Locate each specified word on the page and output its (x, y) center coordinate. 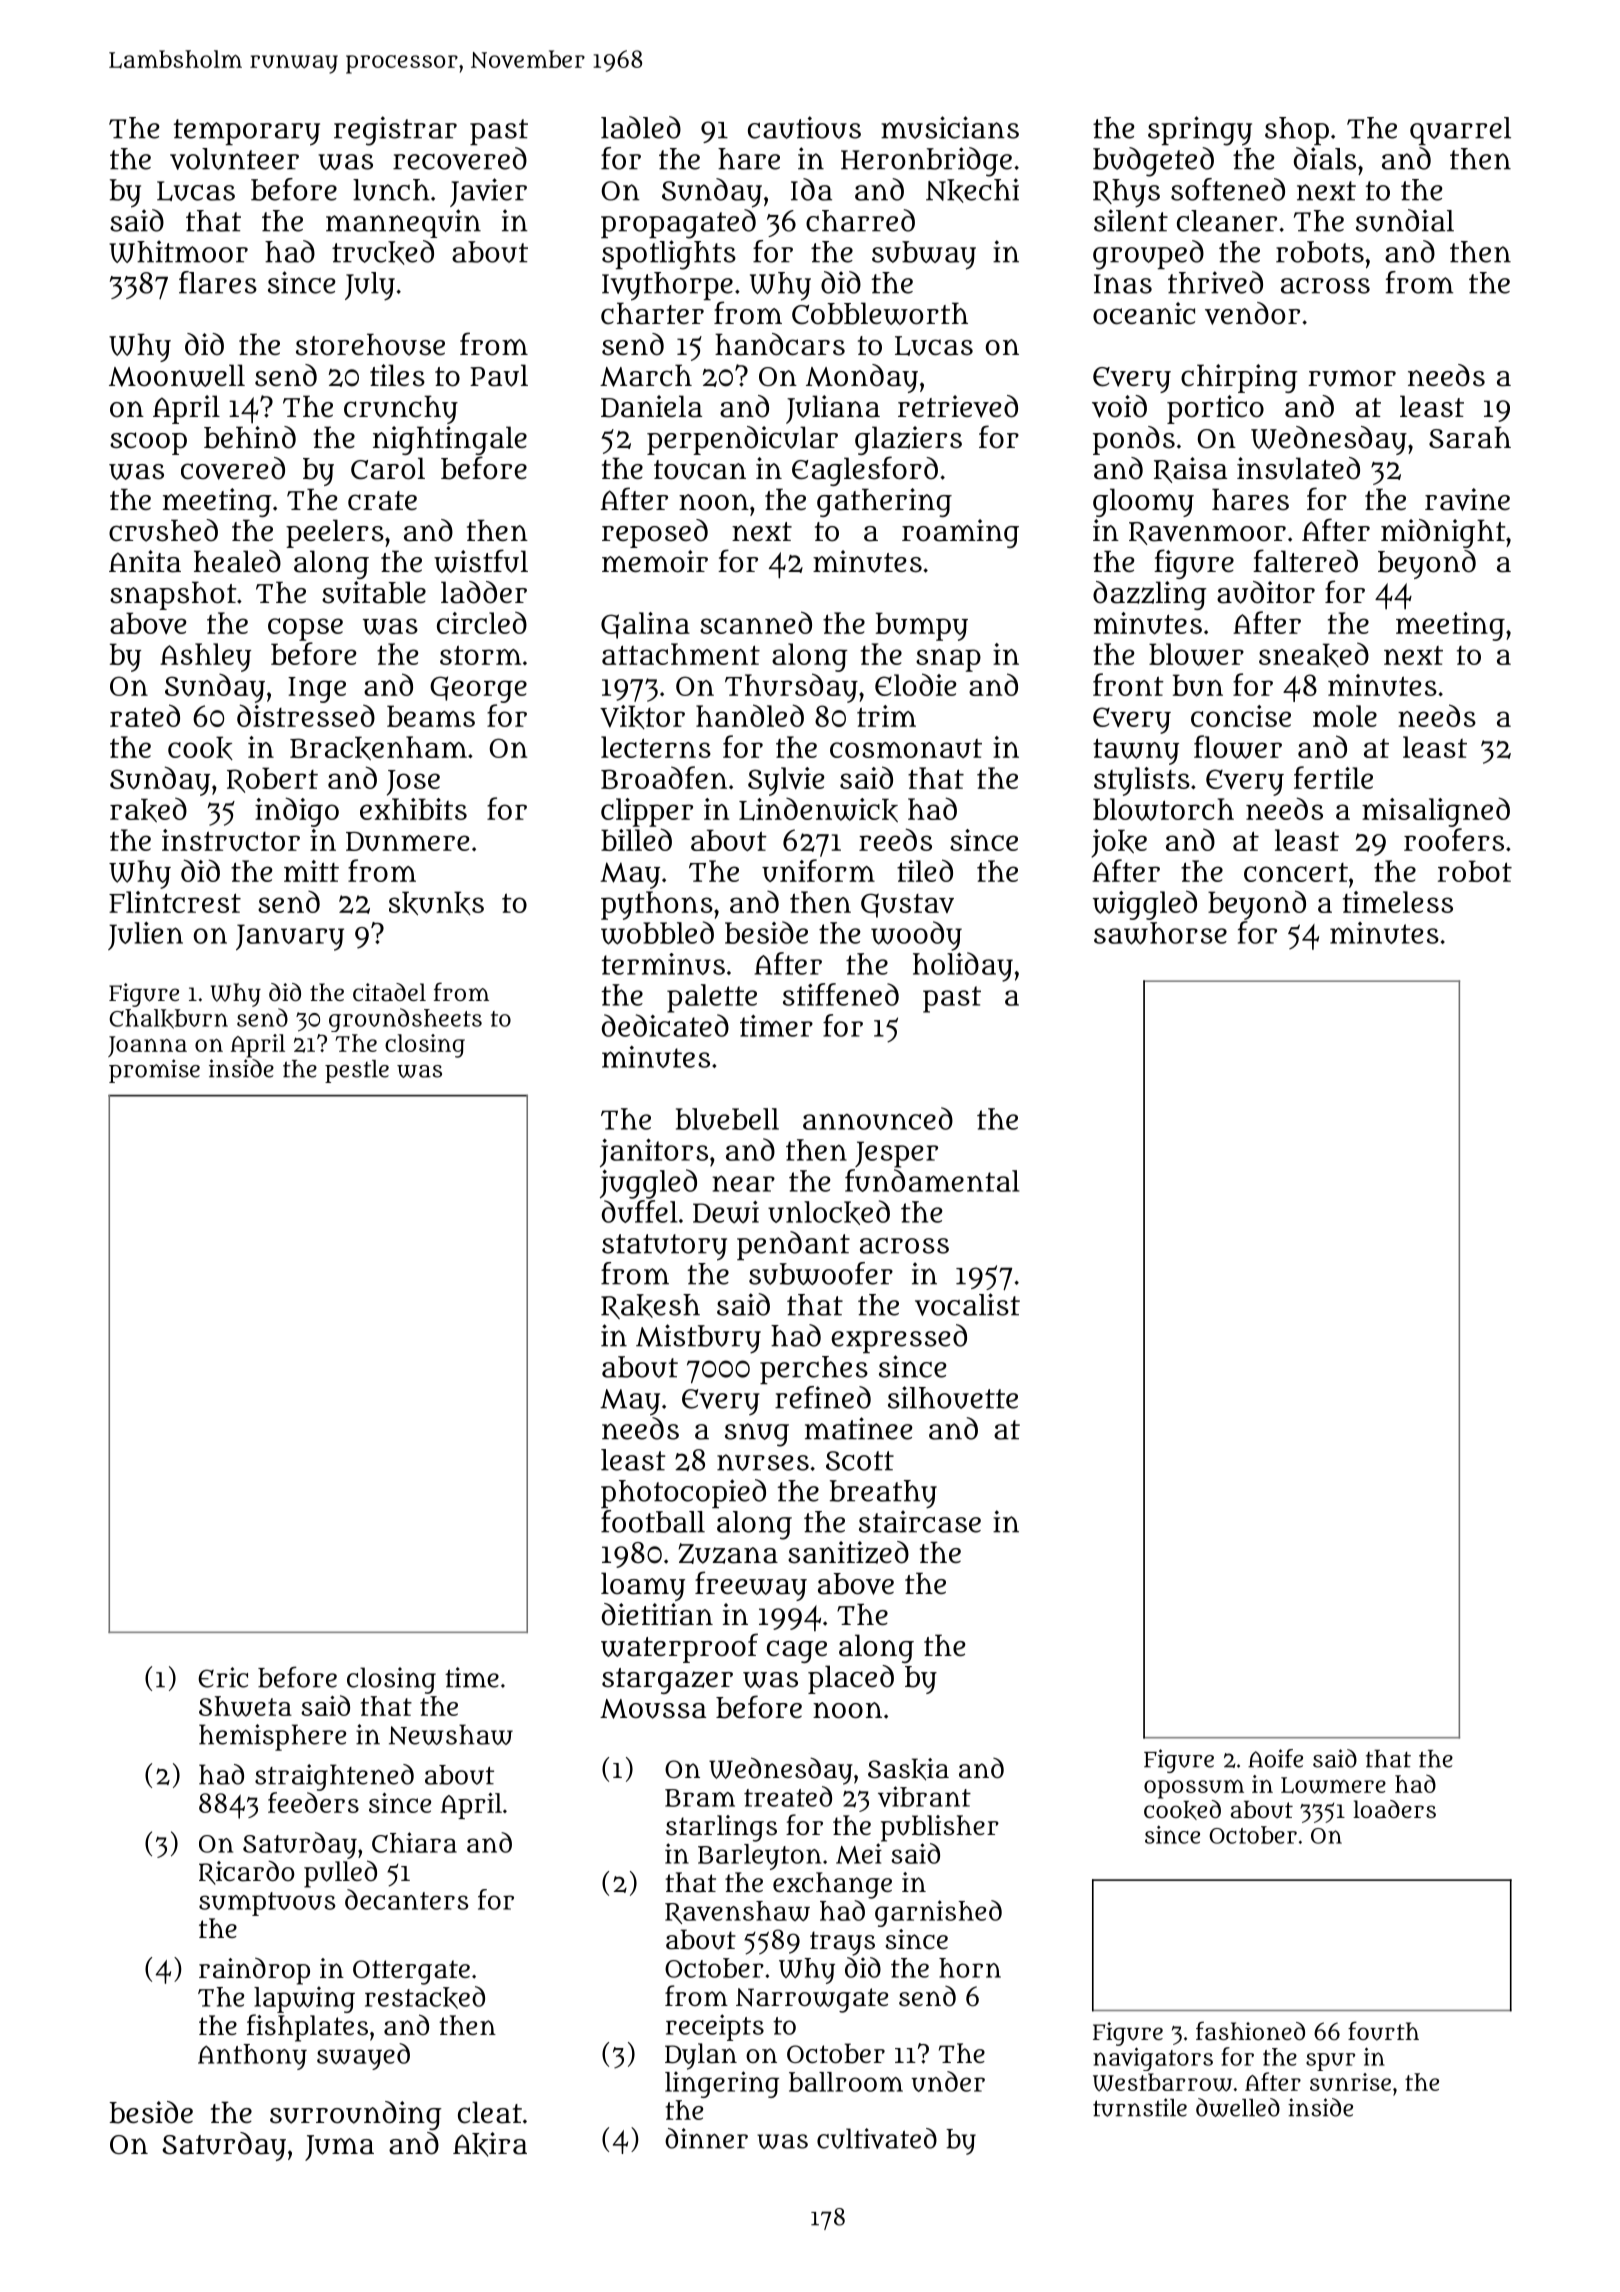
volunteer (234, 159)
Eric (223, 1677)
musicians (950, 127)
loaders (1394, 1809)
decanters (406, 1899)
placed (851, 1679)
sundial (1405, 220)
